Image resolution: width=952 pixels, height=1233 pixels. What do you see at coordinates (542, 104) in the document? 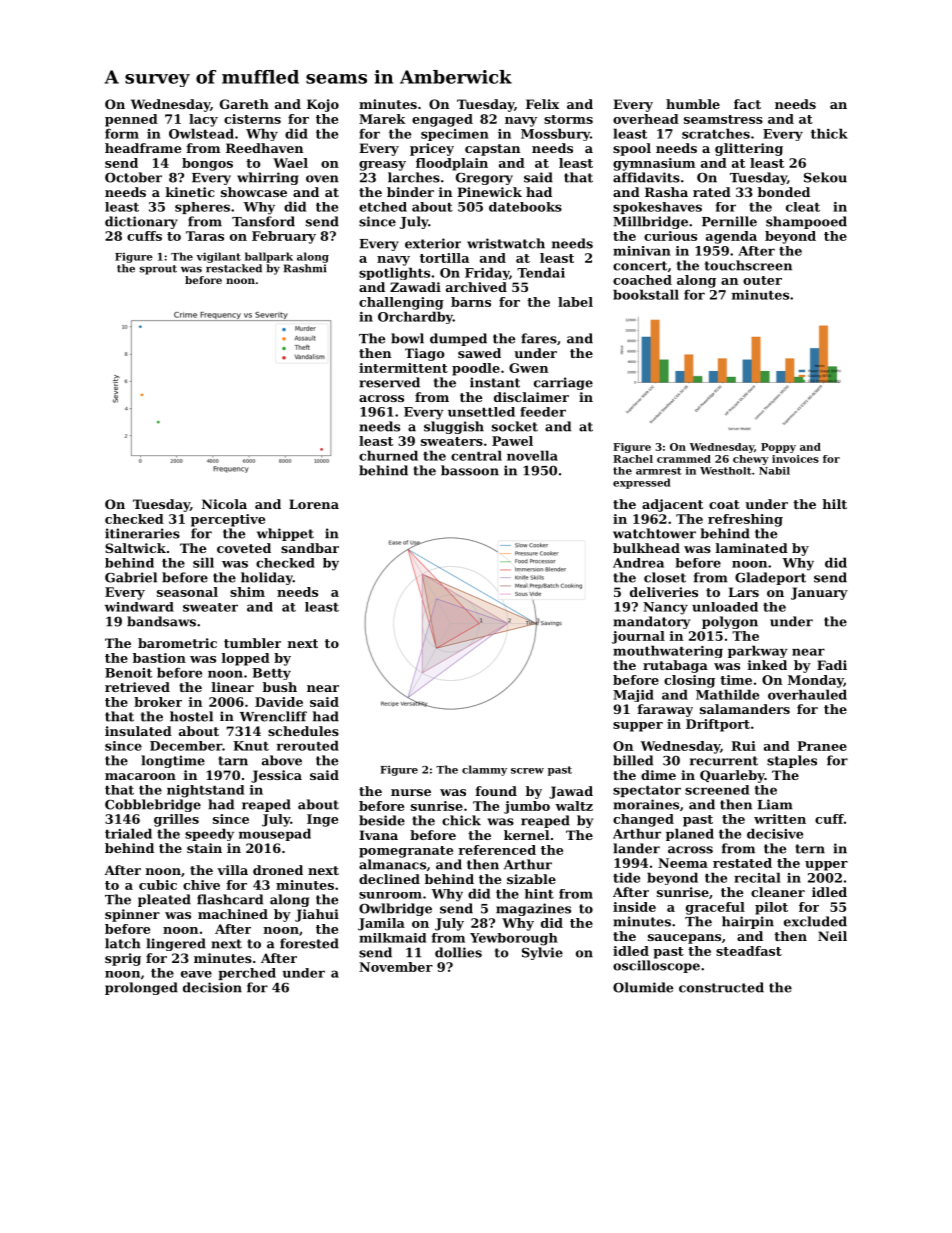
I see `Felix` at bounding box center [542, 104].
